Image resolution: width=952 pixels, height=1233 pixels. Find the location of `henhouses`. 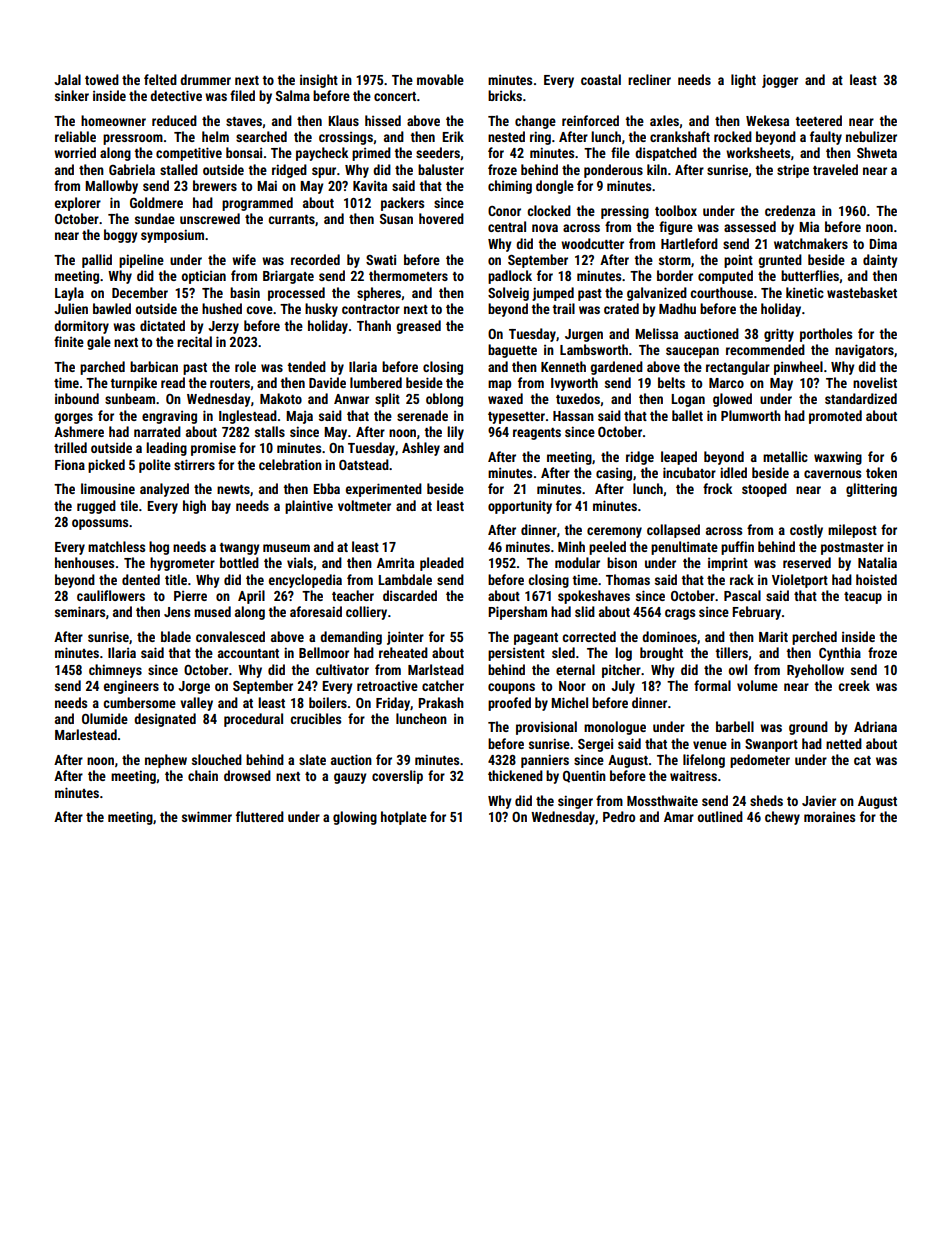

henhouses is located at coordinates (84, 562).
